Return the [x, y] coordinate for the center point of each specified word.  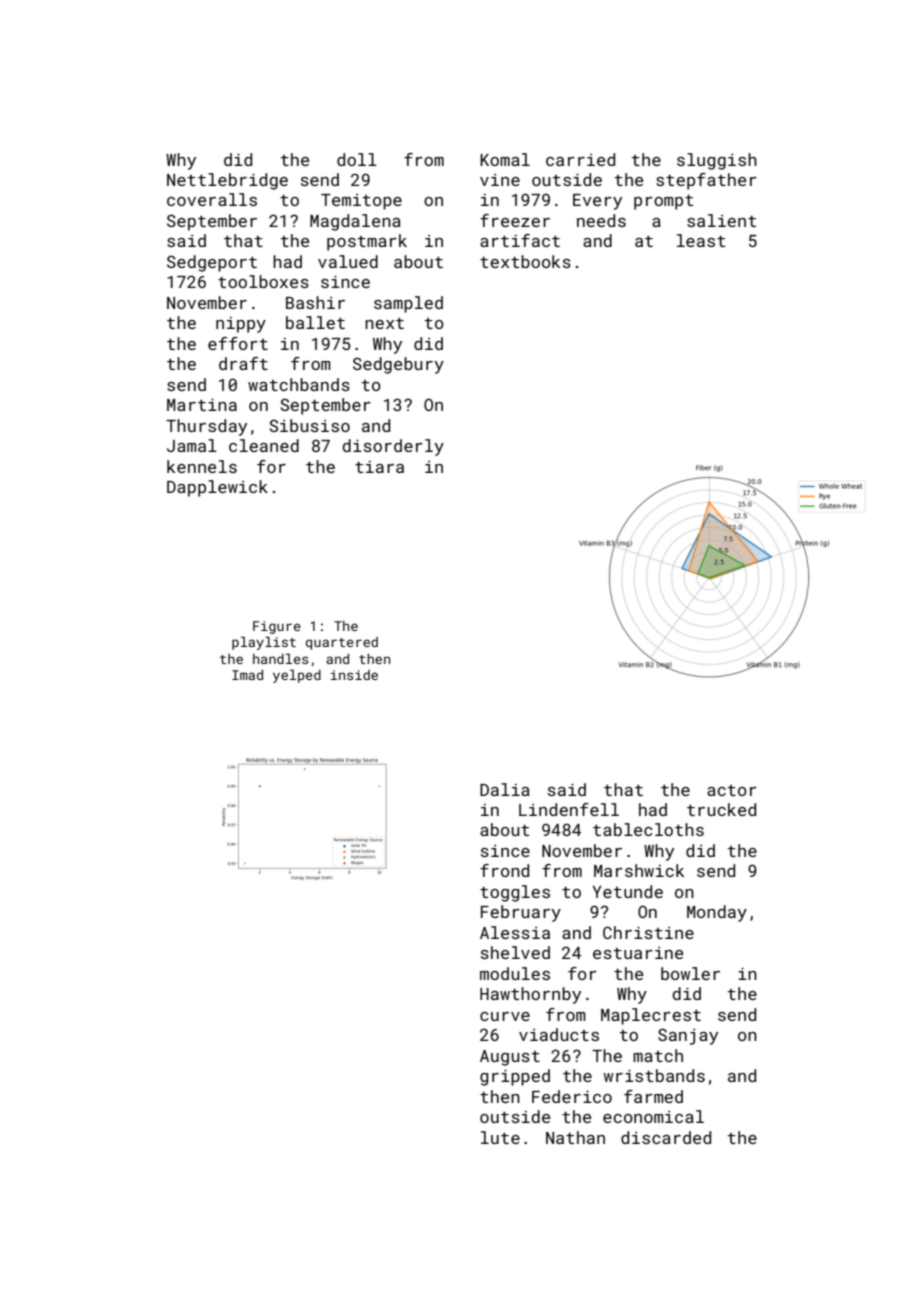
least [701, 240]
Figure [277, 627]
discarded [666, 1137]
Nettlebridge [227, 181]
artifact [520, 240]
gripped [515, 1077]
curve [505, 1016]
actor [732, 790]
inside [354, 675]
